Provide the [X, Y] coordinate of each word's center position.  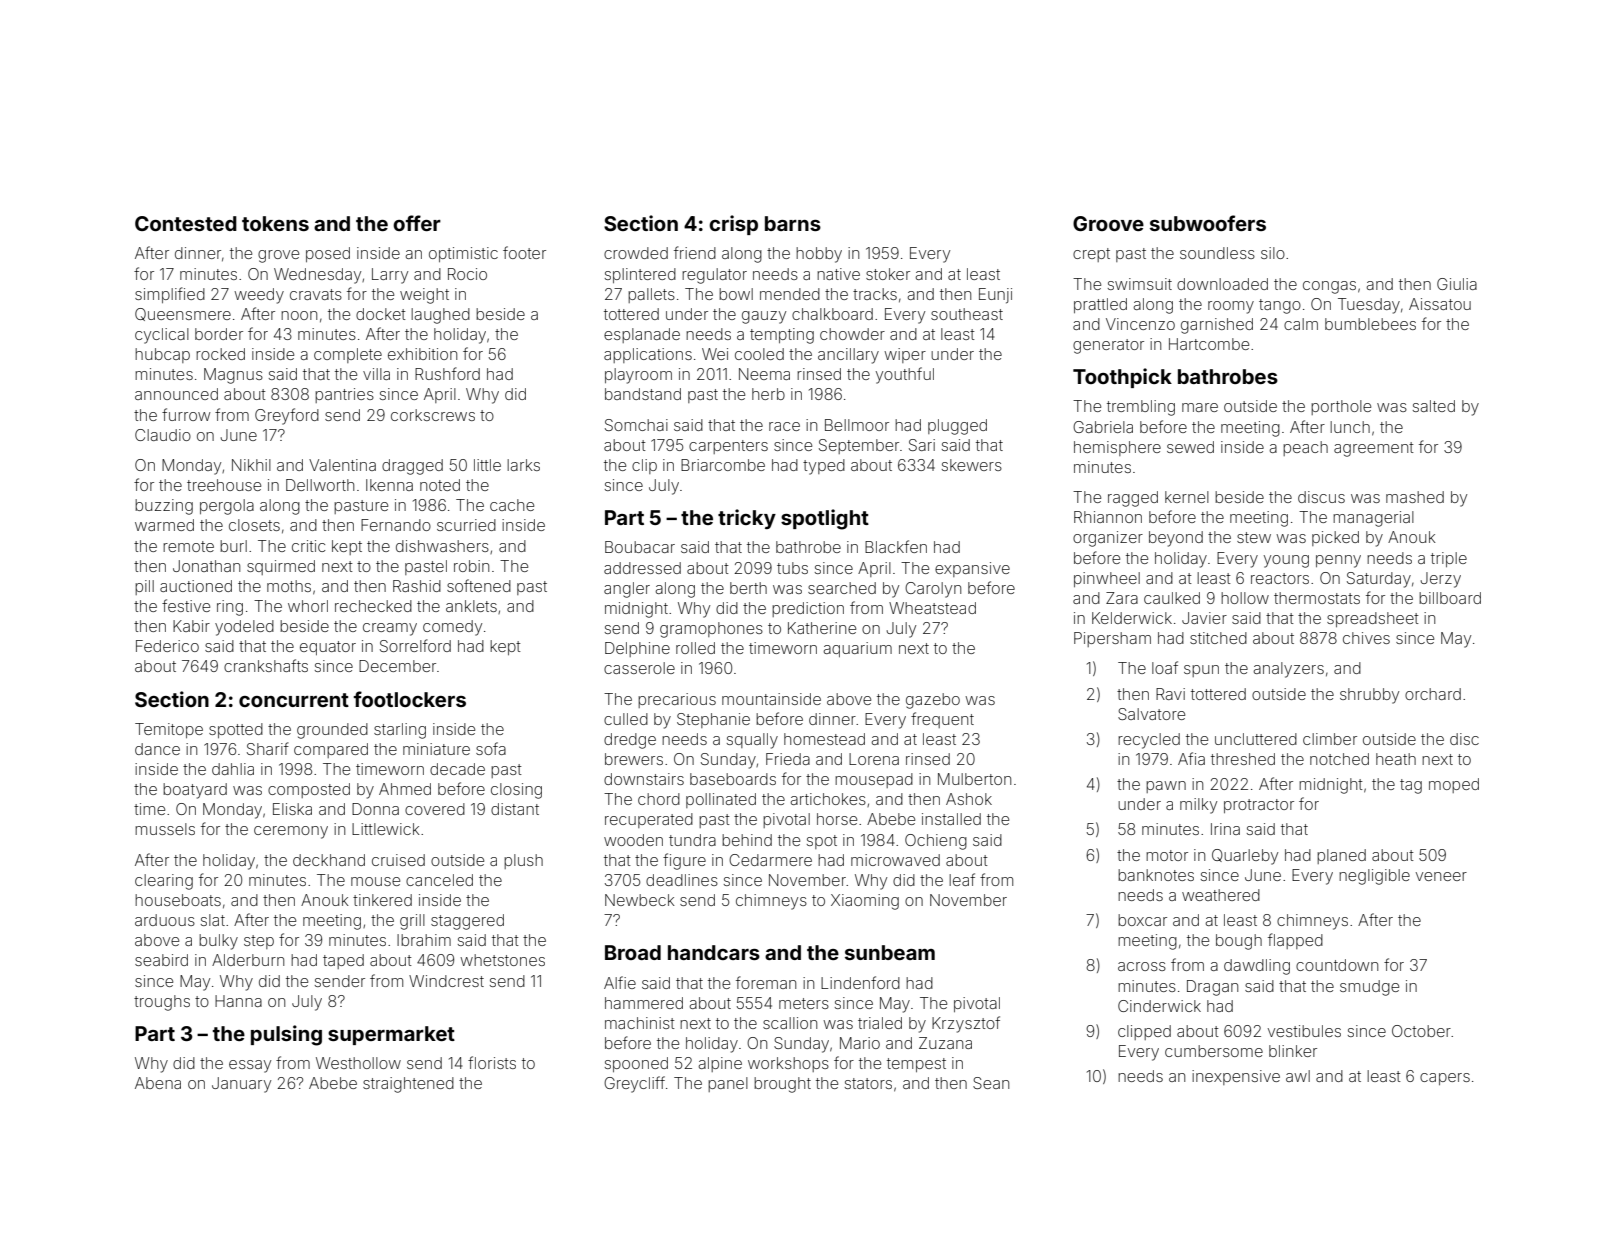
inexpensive [1236, 1077]
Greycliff [634, 1084]
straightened [408, 1085]
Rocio [467, 274]
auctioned [196, 586]
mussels [165, 829]
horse [837, 819]
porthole [1341, 407]
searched [842, 588]
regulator [714, 276]
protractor [1259, 806]
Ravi [1170, 694]
